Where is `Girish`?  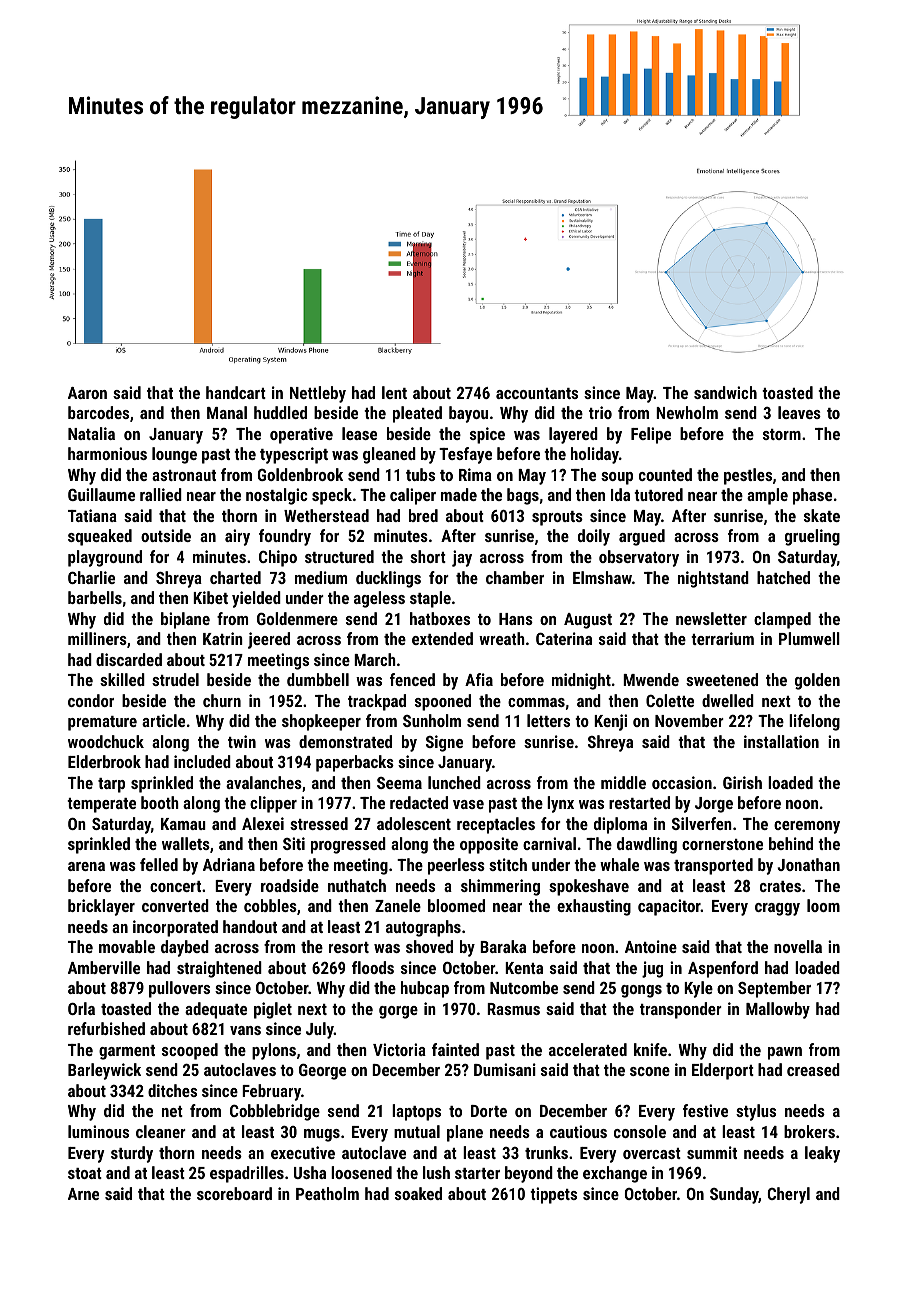
Girish is located at coordinates (742, 782).
